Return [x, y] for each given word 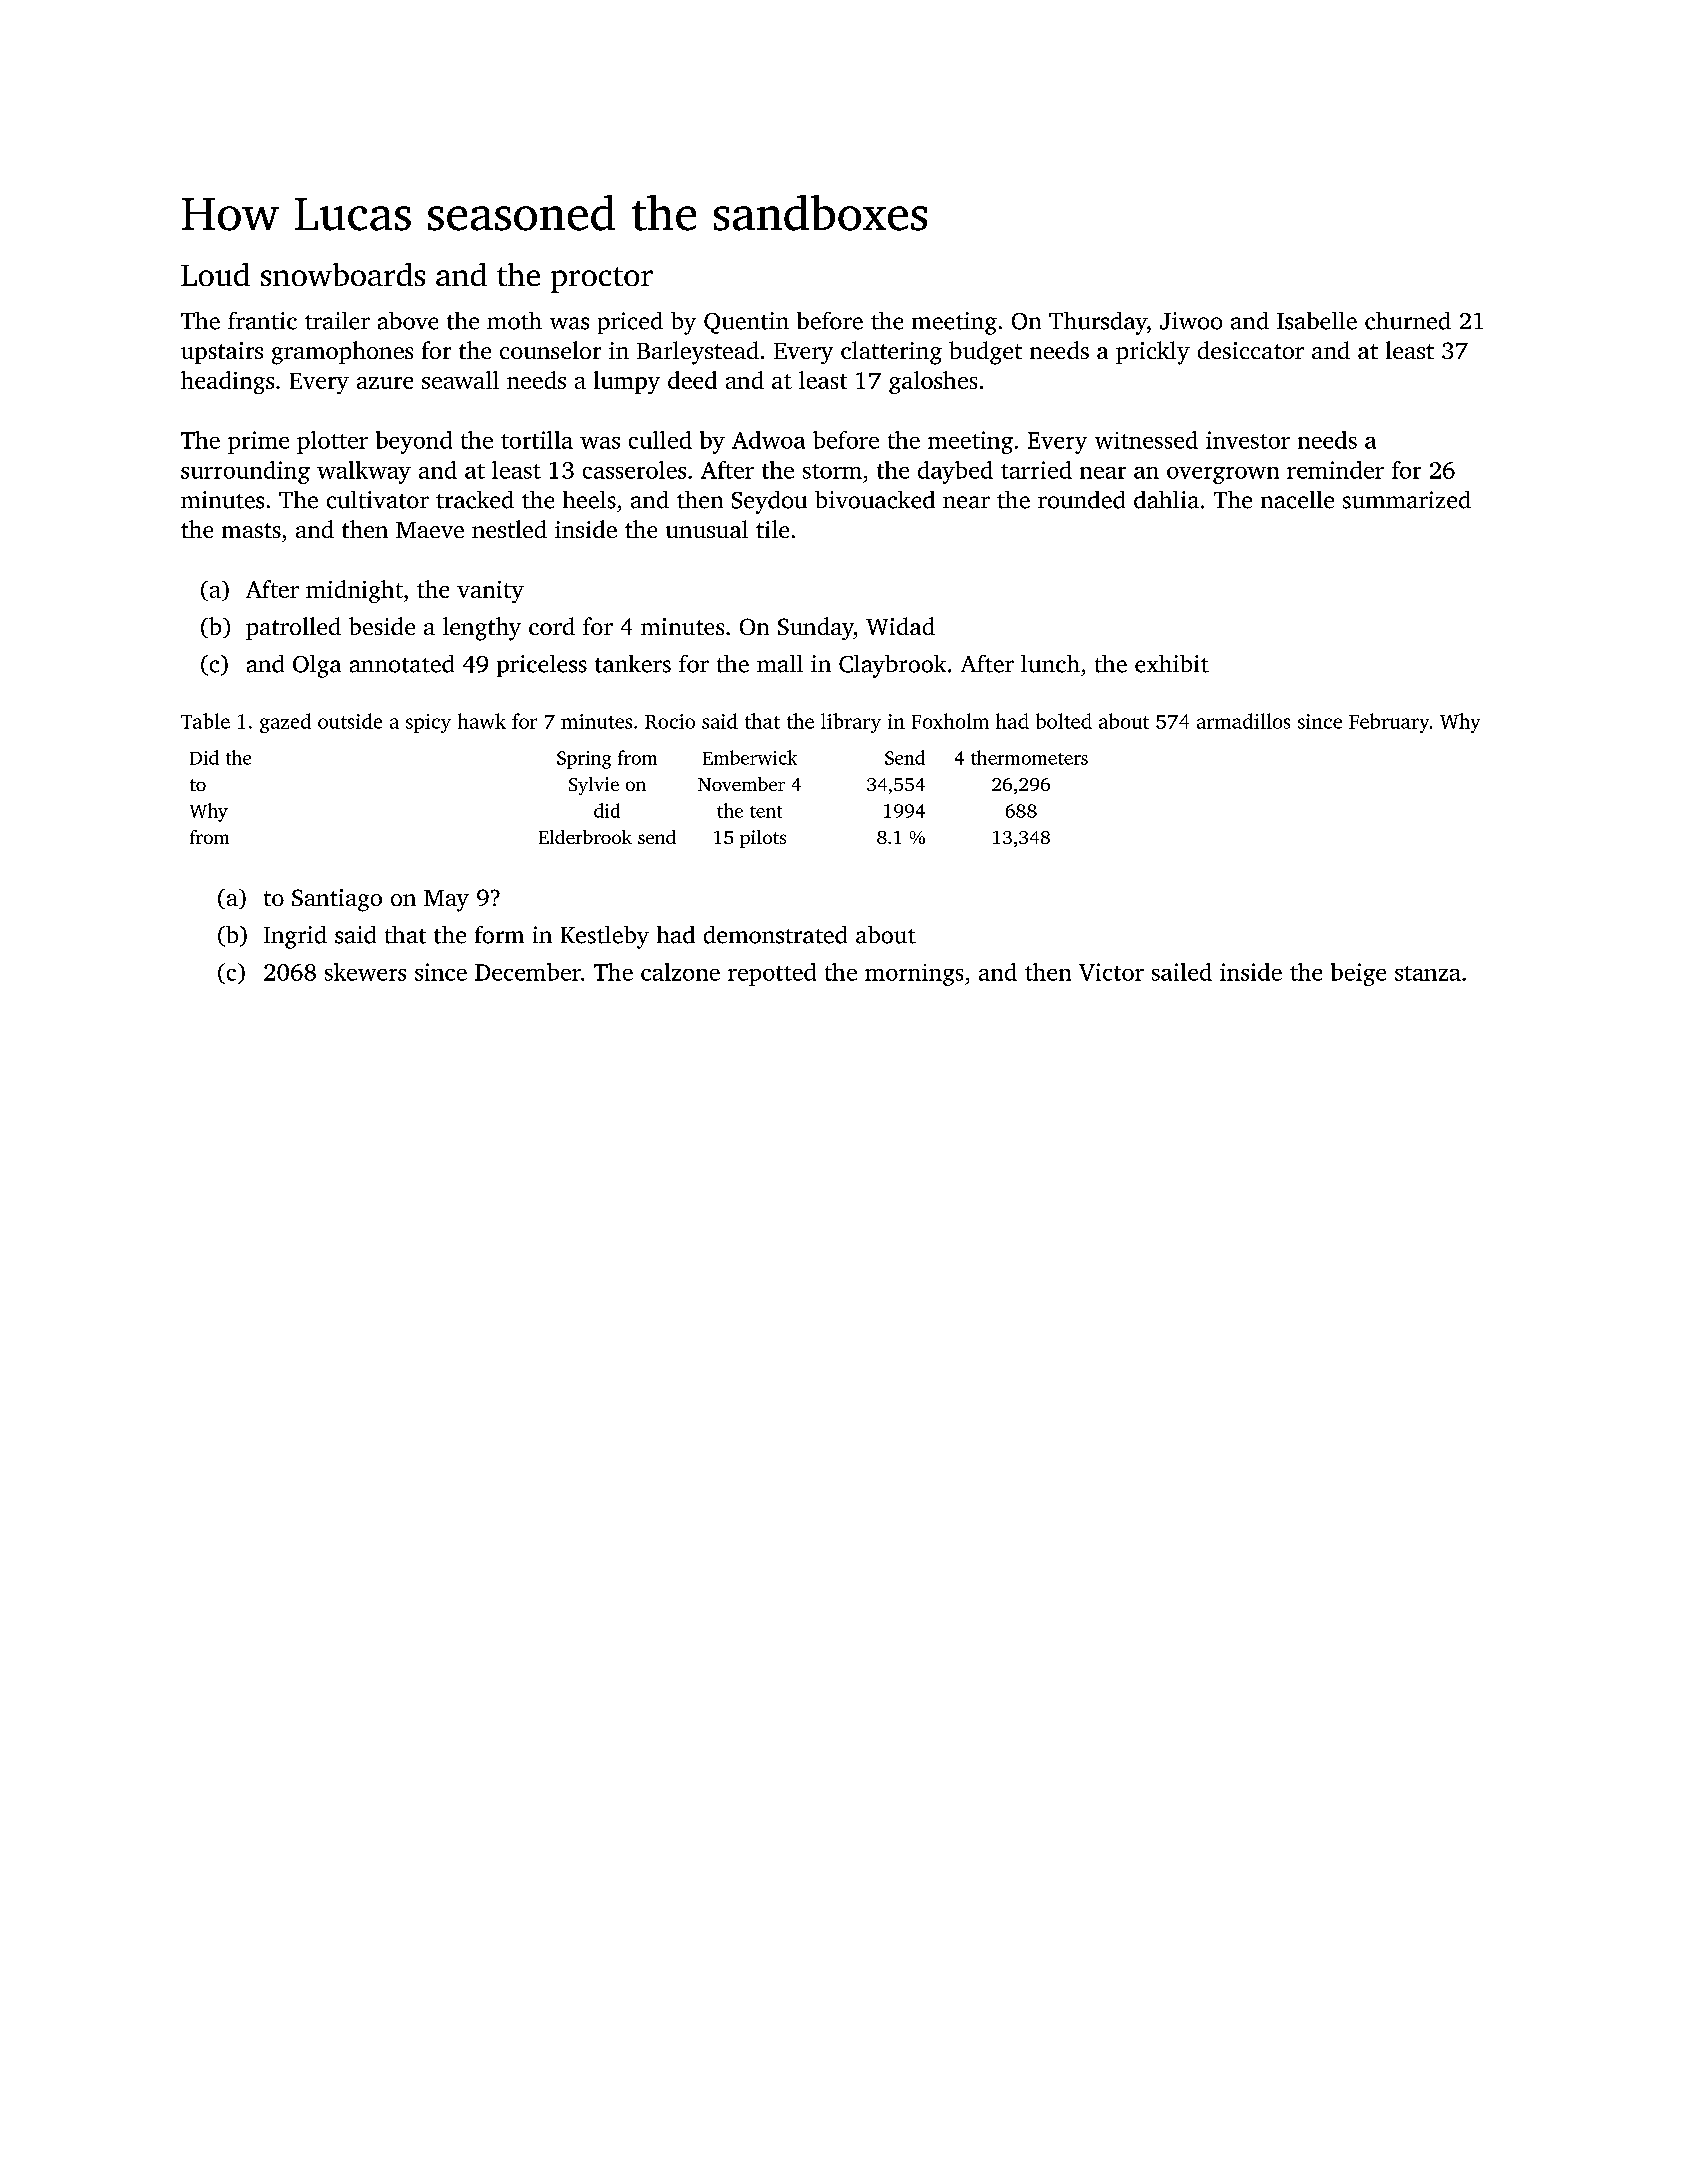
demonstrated [775, 935]
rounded [1081, 500]
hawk [482, 721]
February [1389, 723]
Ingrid [295, 937]
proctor [602, 280]
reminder [1335, 470]
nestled [509, 529]
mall [780, 664]
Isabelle [1317, 321]
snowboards [343, 274]
